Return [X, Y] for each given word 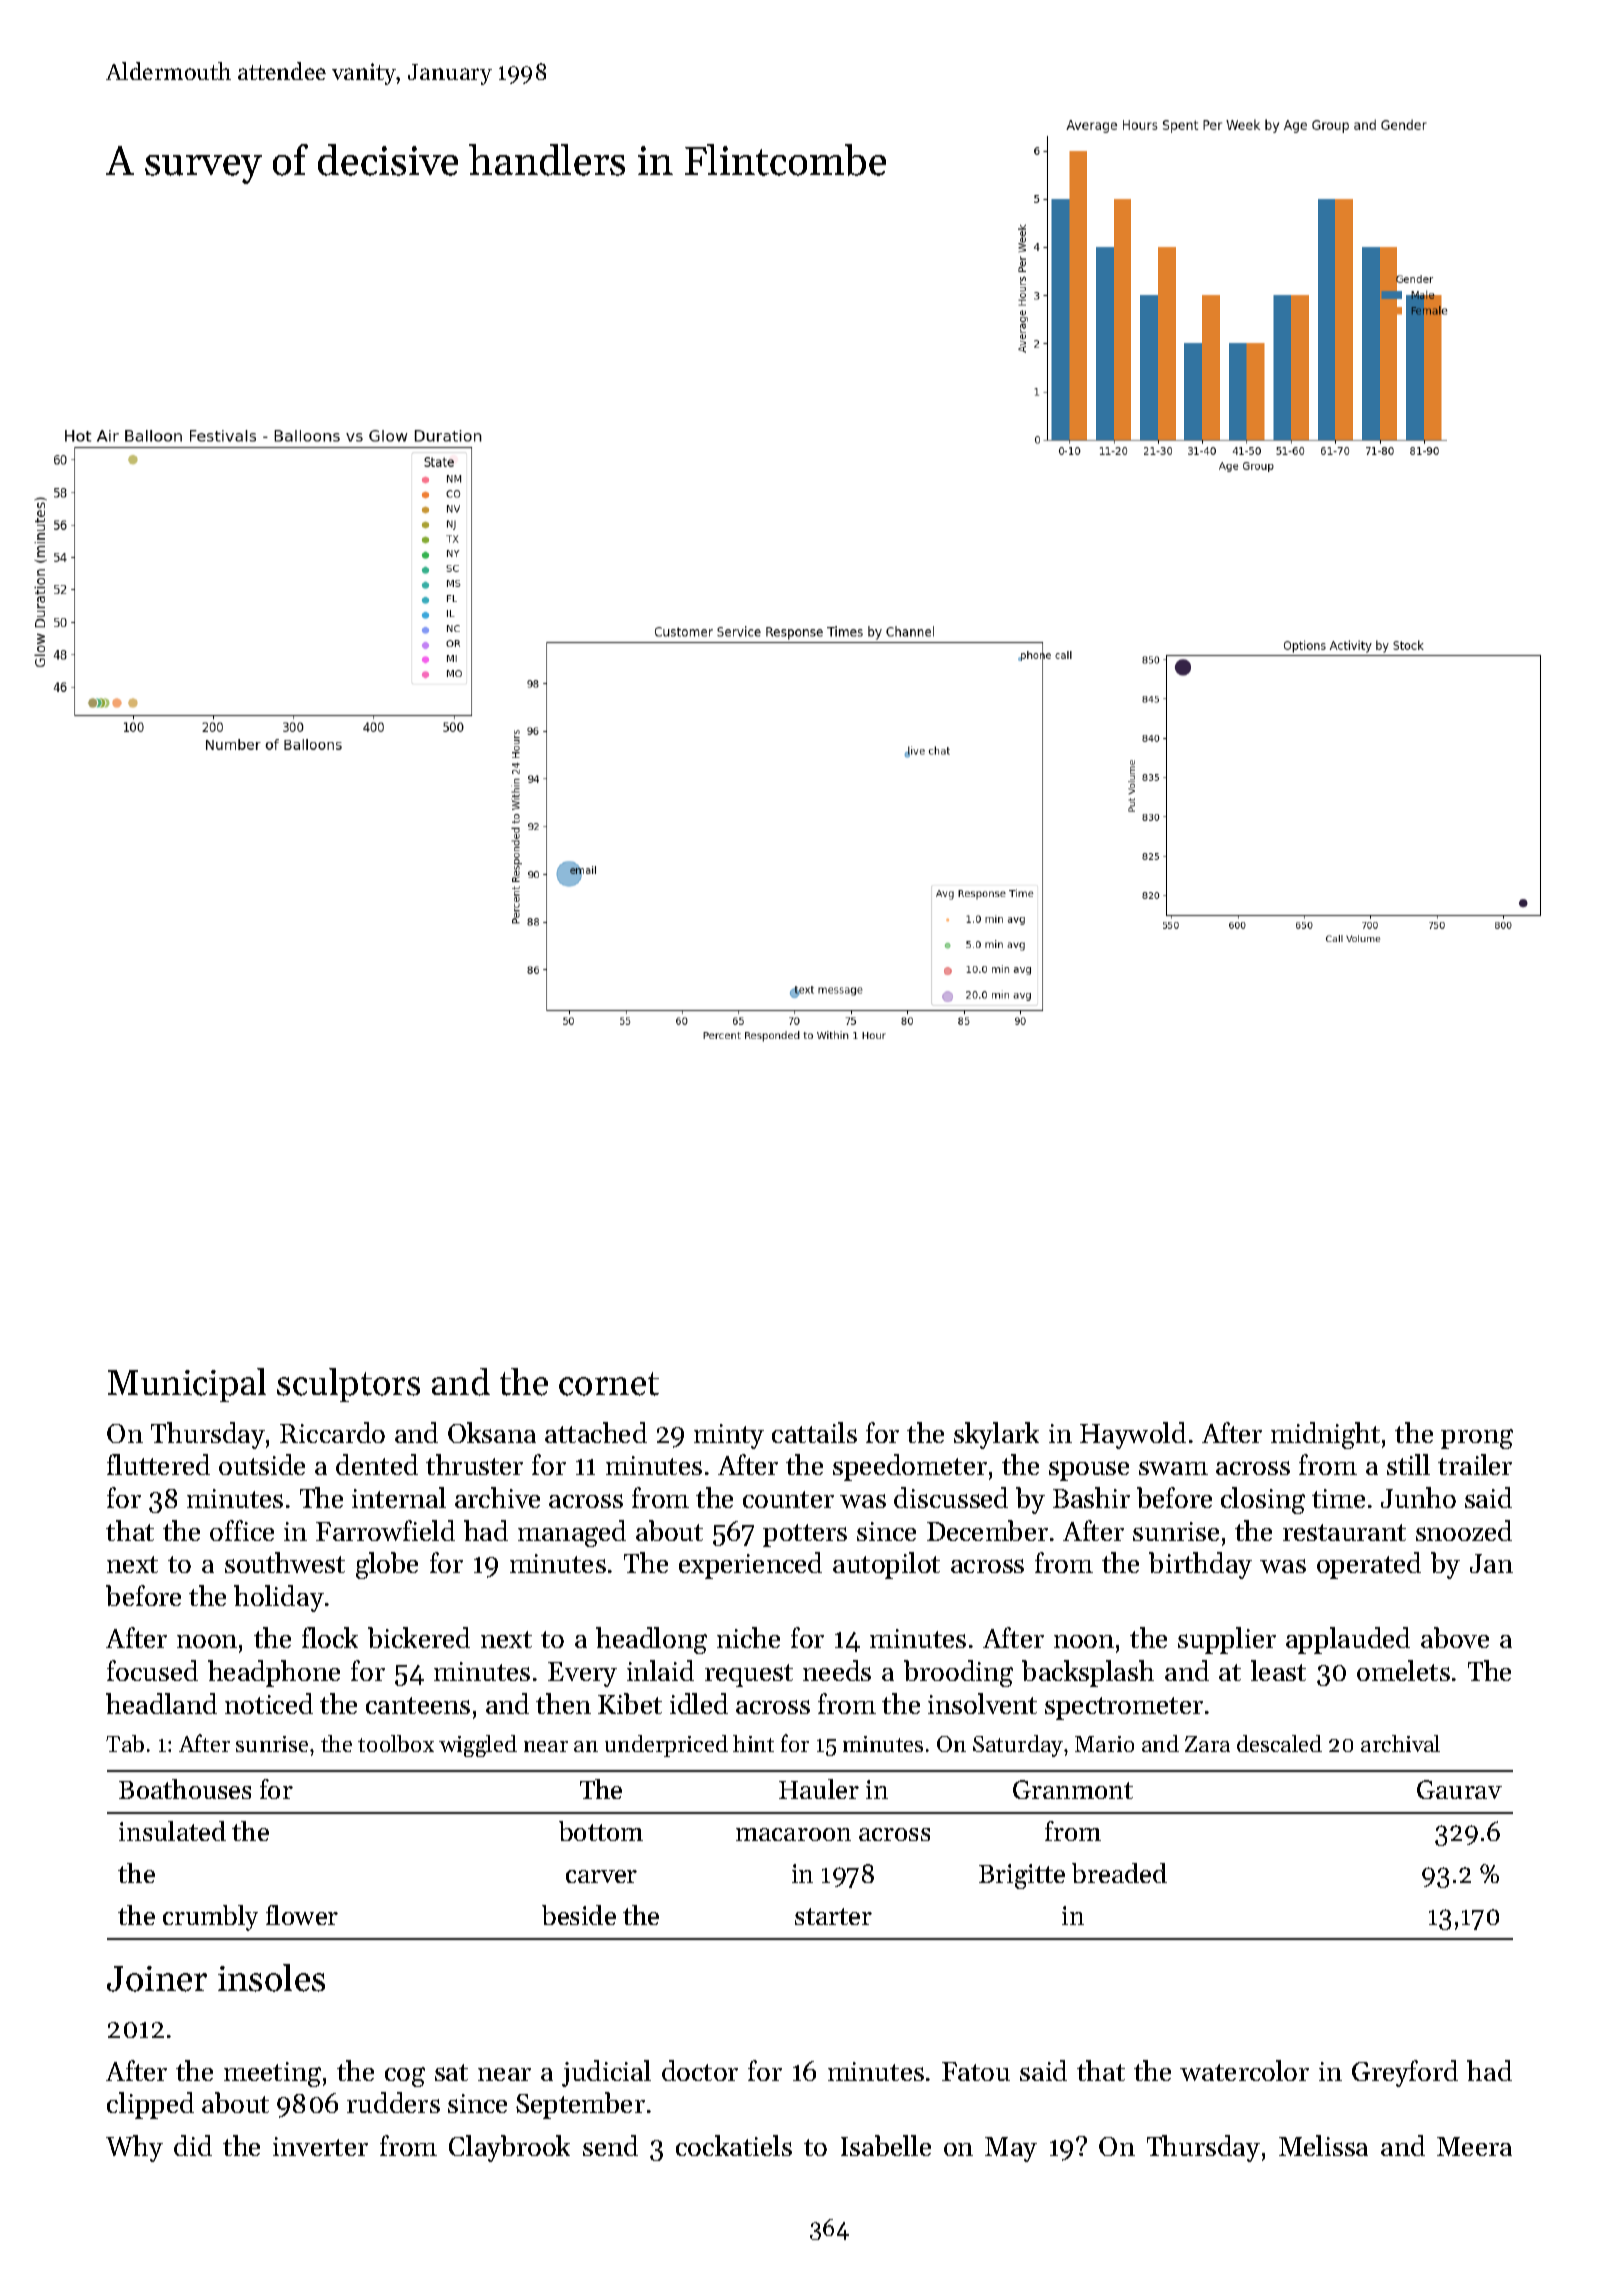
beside [579, 1915]
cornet [609, 1384]
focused [152, 1670]
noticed [269, 1703]
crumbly [210, 1918]
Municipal [187, 1385]
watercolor [1244, 2070]
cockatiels [734, 2145]
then [563, 1703]
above [1455, 1637]
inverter [320, 2146]
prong [1477, 1439]
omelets [1403, 1670]
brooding [958, 1673]
